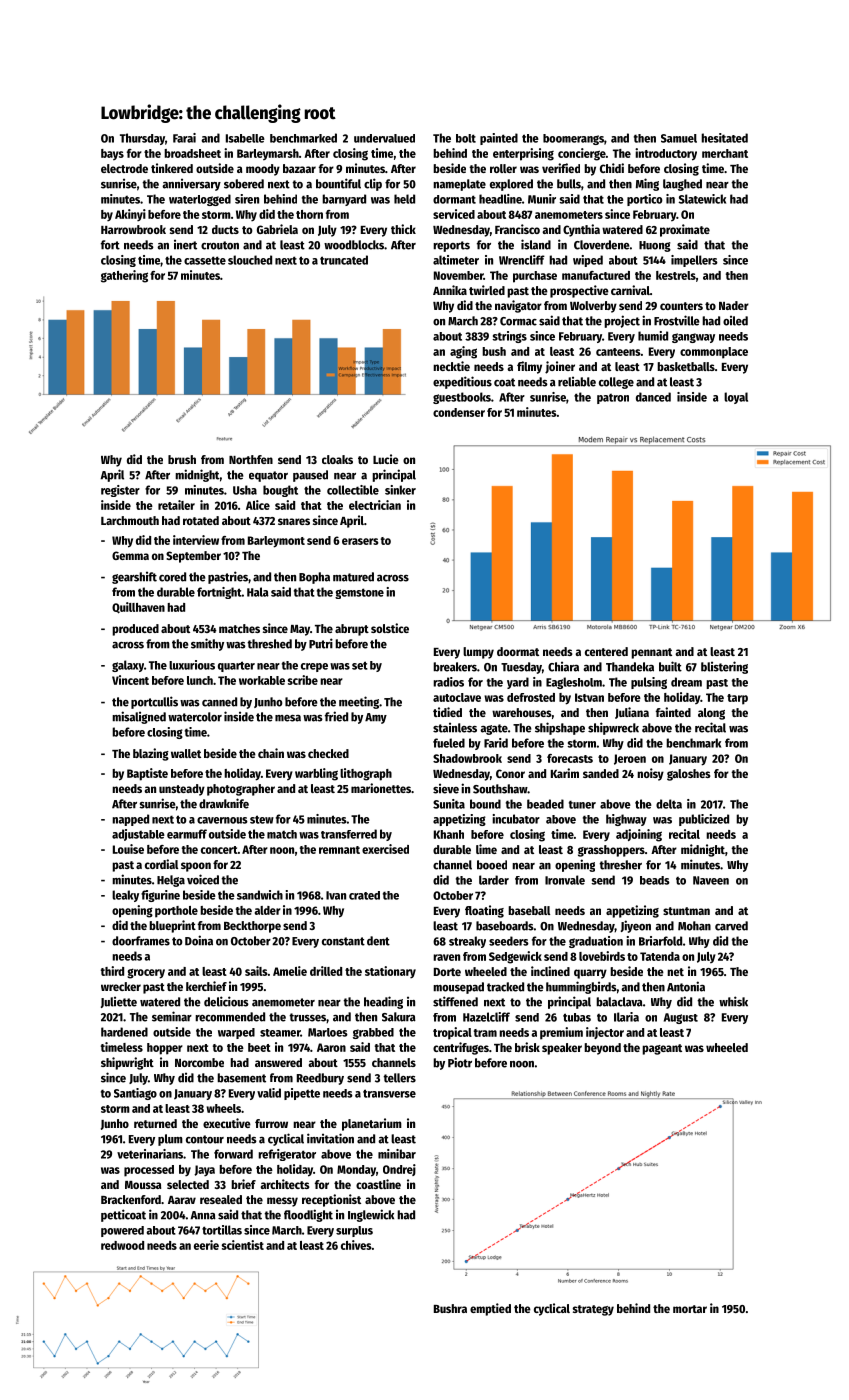  I want to click on Slatewick, so click(702, 199).
